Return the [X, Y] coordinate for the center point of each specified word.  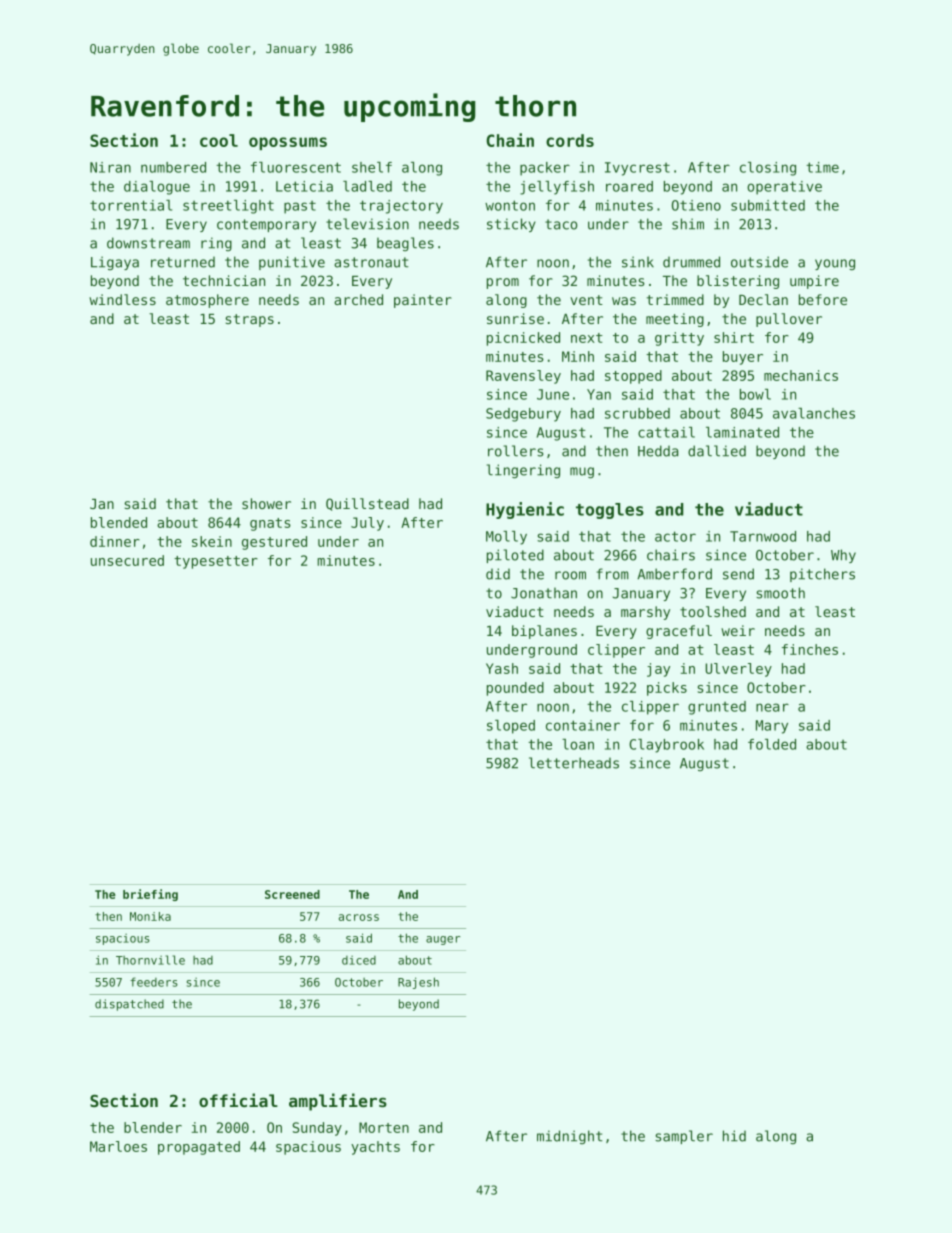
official [238, 1100]
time [822, 167]
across [359, 917]
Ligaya [115, 263]
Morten [384, 1127]
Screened [292, 894]
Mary [772, 727]
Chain [510, 140]
